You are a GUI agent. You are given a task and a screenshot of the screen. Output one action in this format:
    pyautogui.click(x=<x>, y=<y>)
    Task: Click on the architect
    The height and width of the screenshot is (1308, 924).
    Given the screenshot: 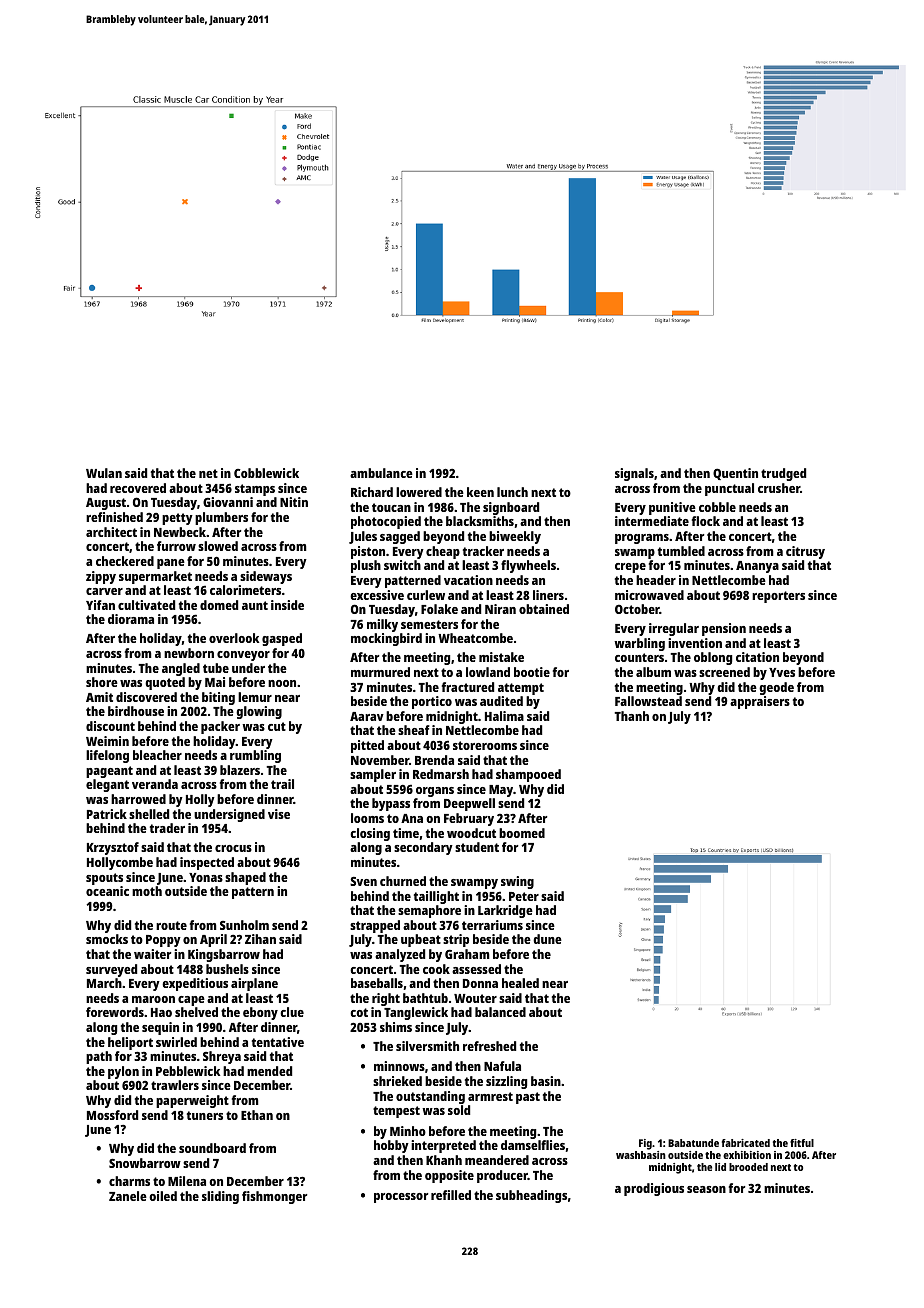 What is the action you would take?
    pyautogui.click(x=111, y=532)
